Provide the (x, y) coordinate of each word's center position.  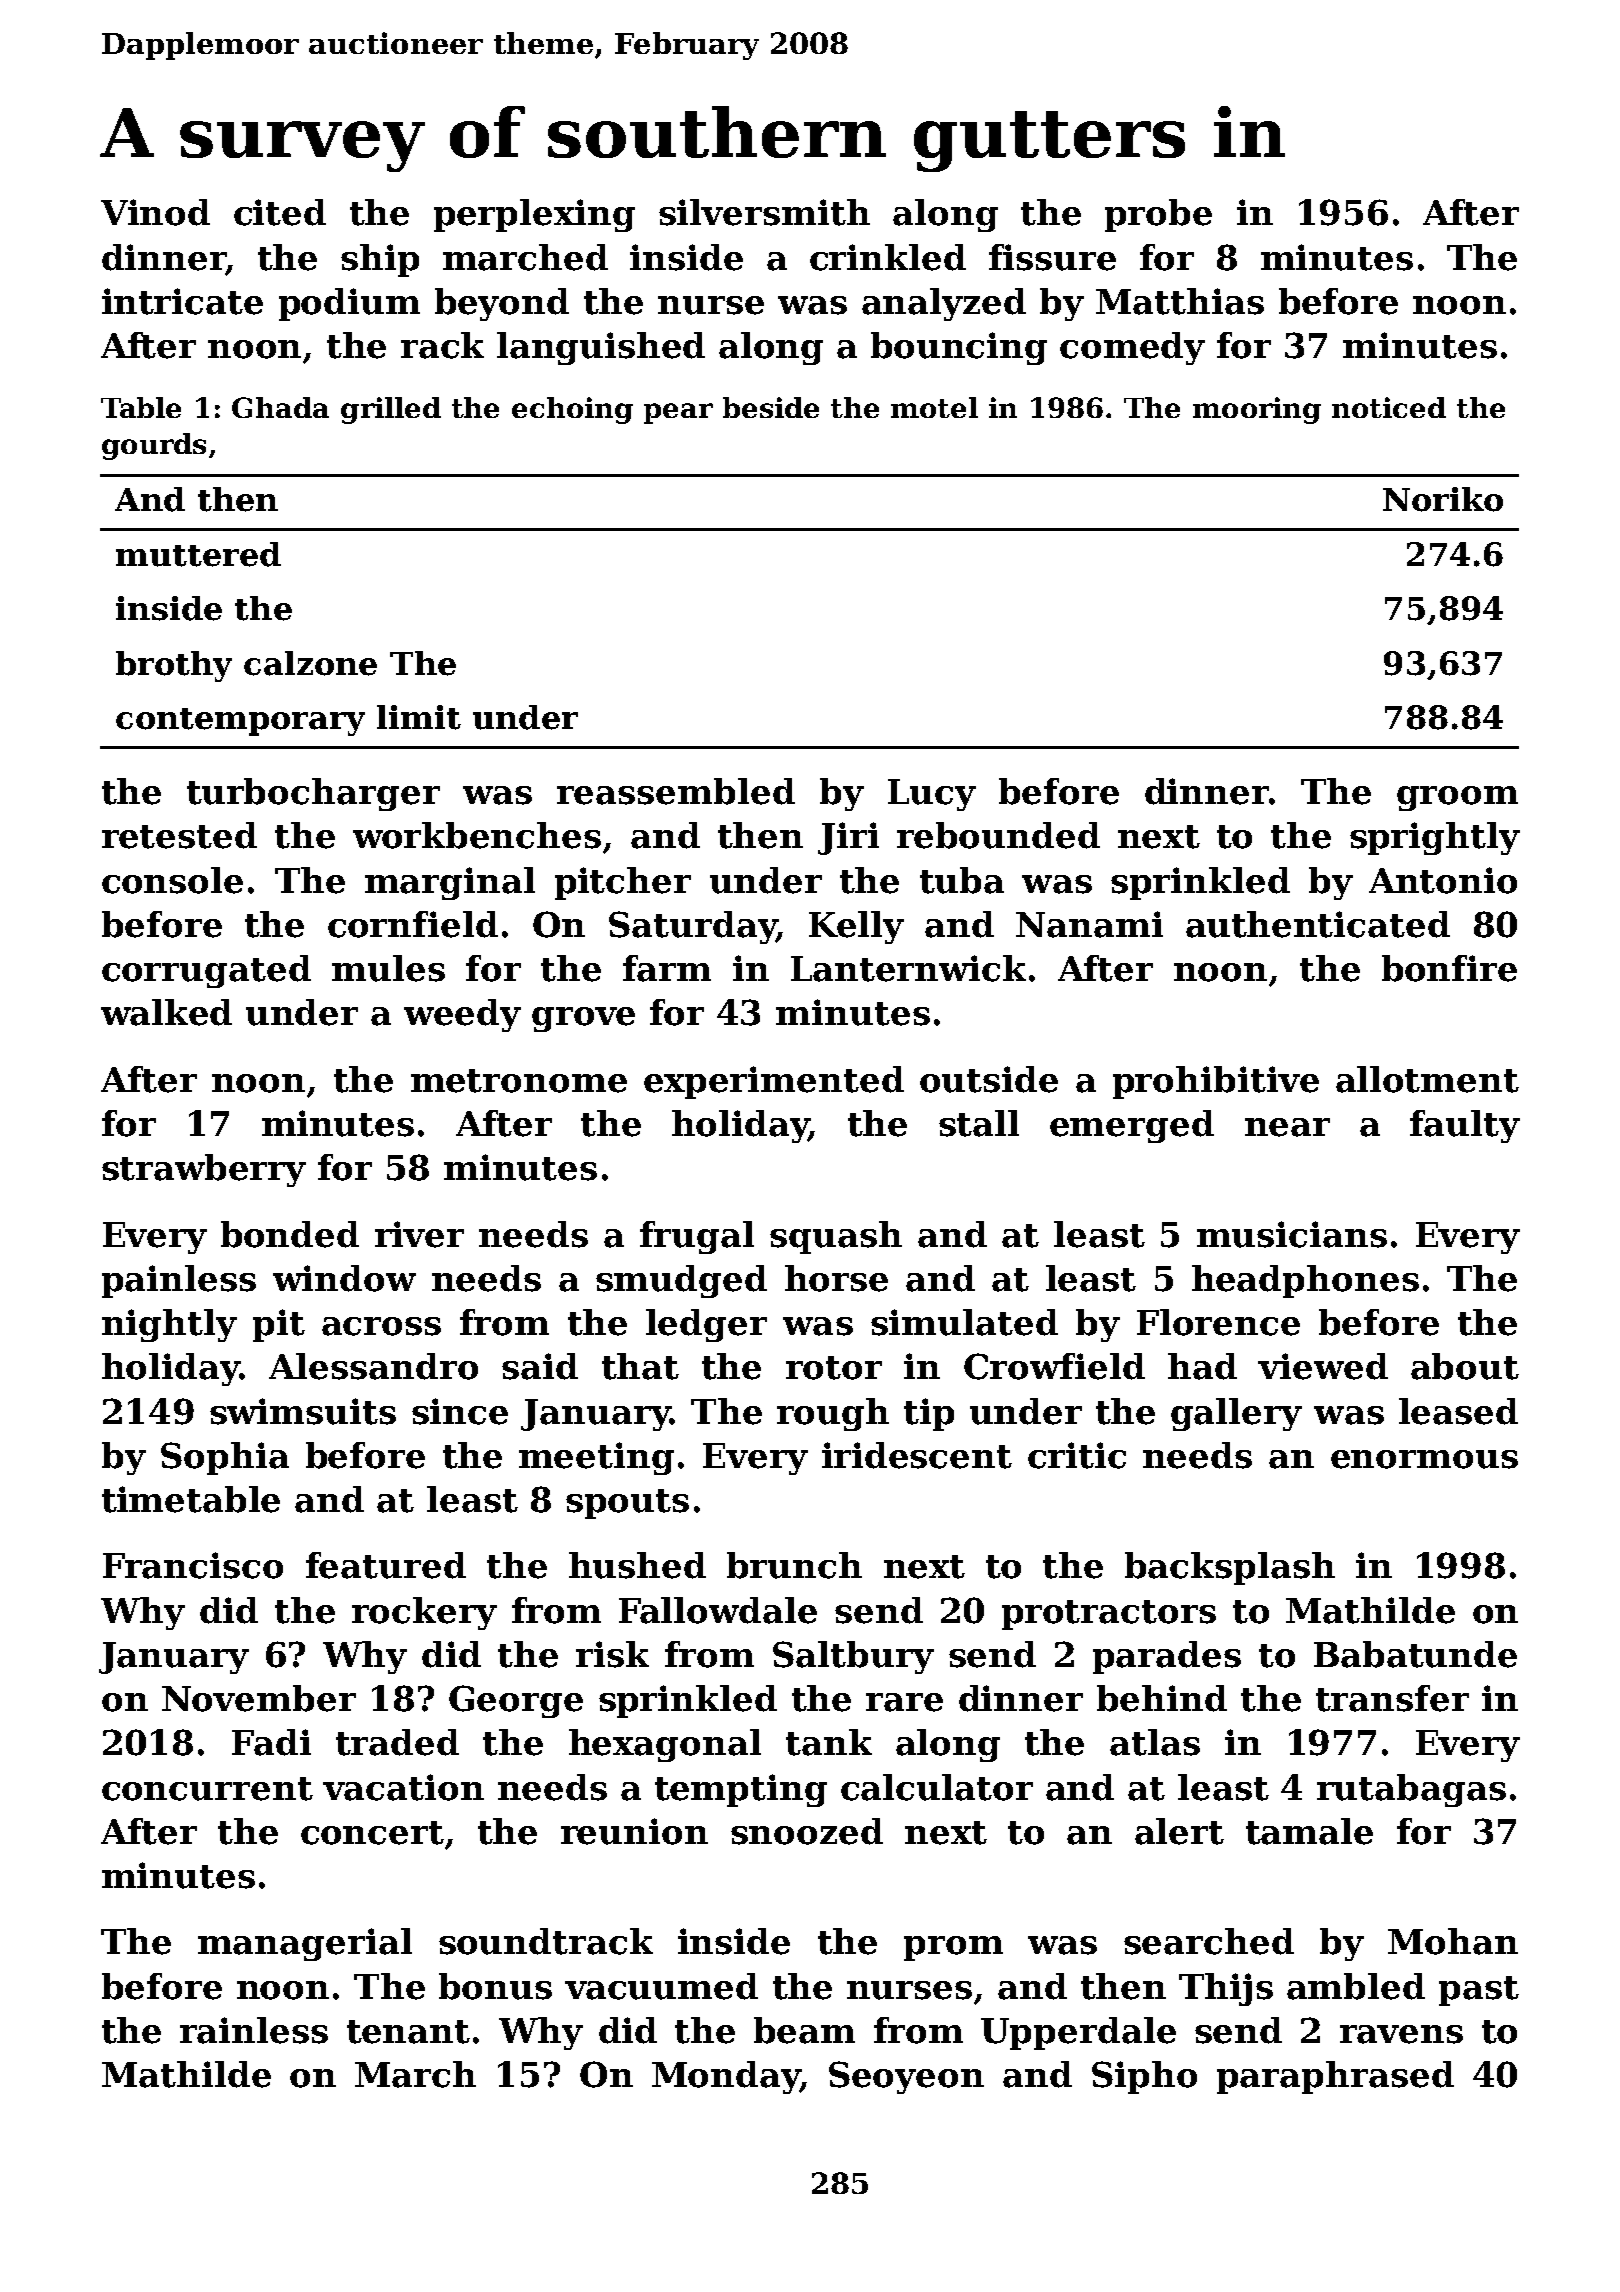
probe (1158, 215)
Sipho (1144, 2077)
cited (280, 212)
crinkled (888, 257)
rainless (254, 2030)
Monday (726, 2077)
